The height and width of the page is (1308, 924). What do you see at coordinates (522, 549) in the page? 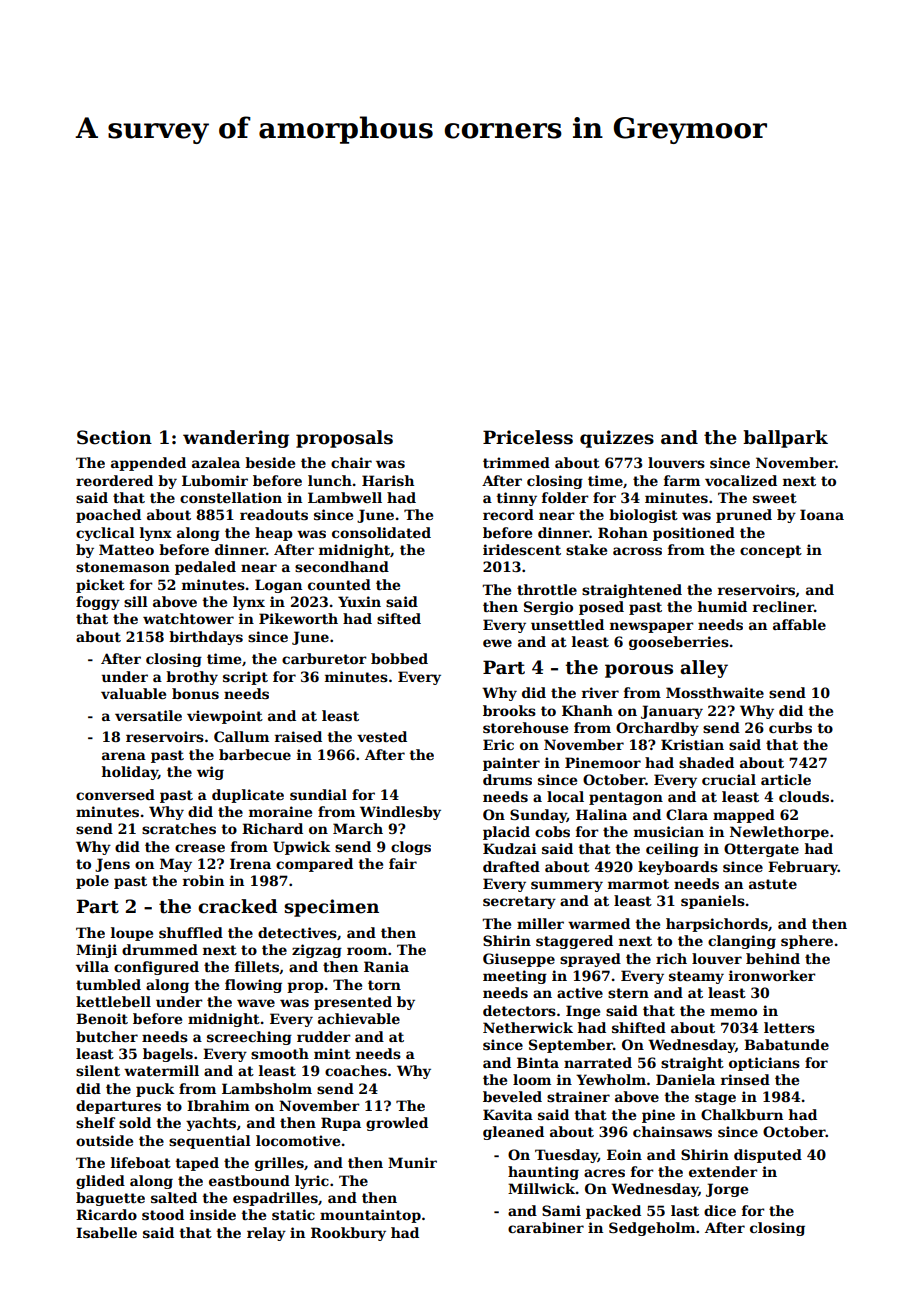
I see `iridescent` at bounding box center [522, 549].
